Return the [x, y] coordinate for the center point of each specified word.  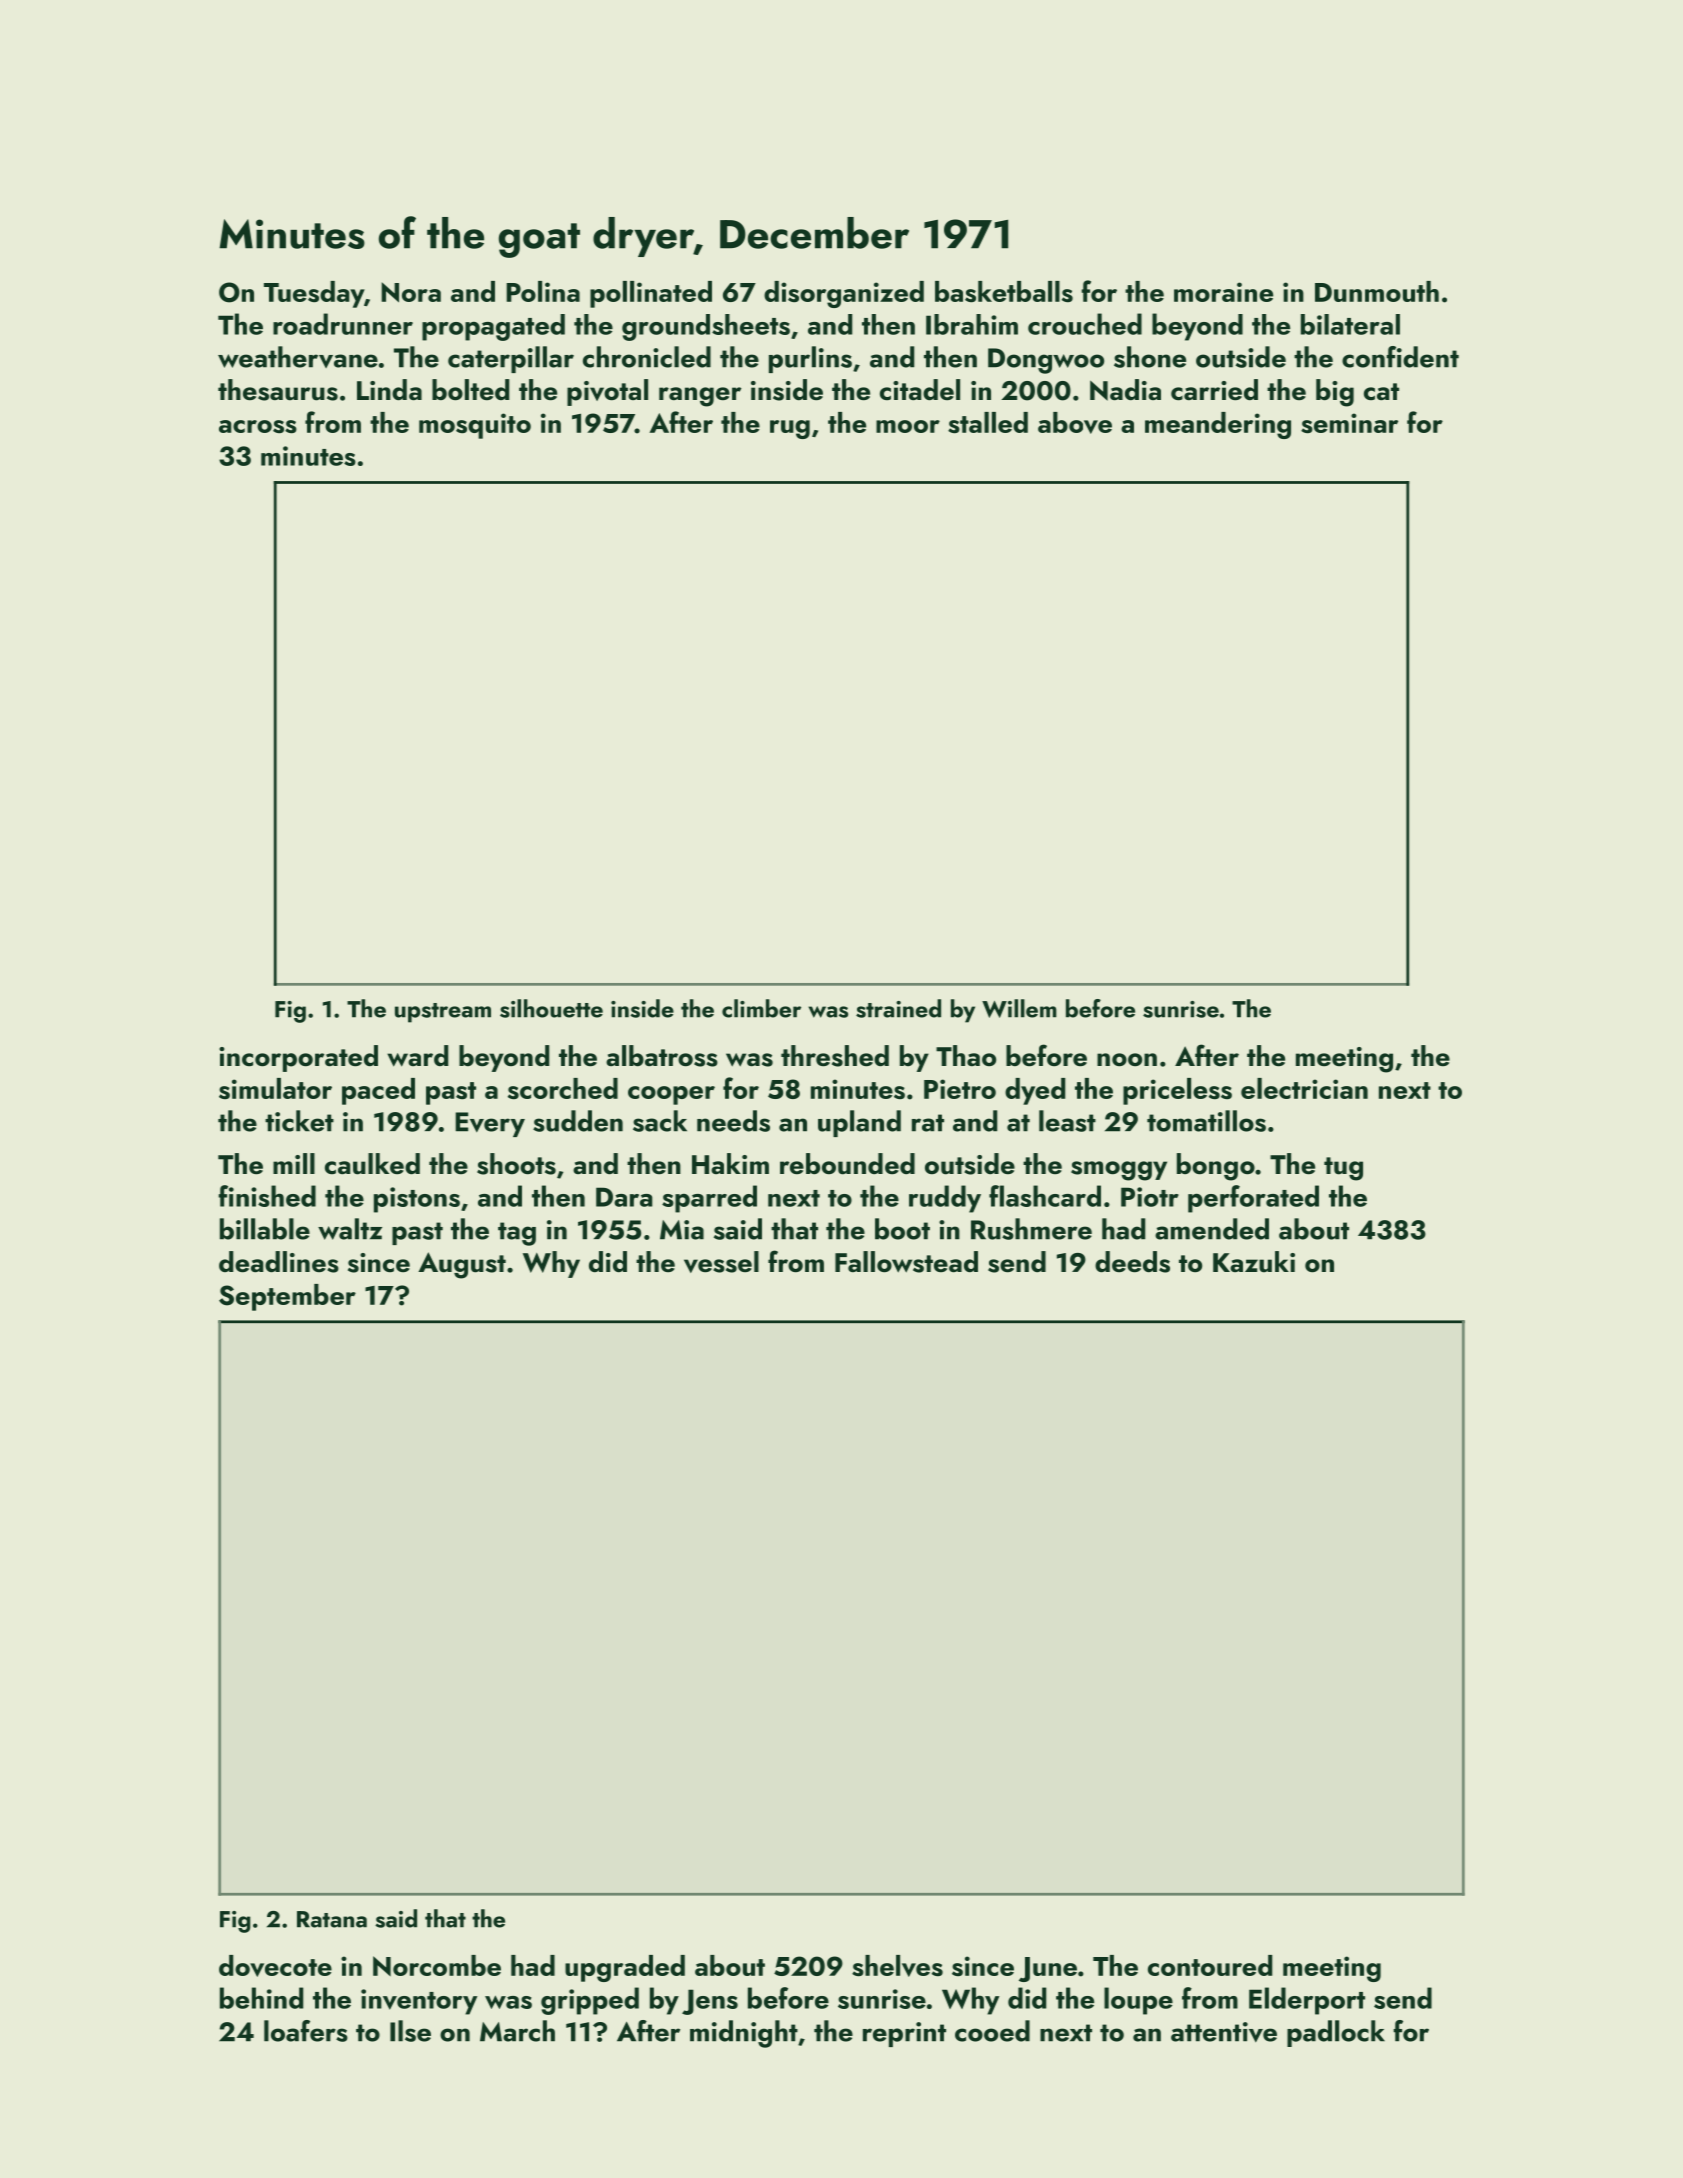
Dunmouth [1377, 291]
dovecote [275, 1966]
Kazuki [1254, 1262]
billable [265, 1229]
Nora [411, 292]
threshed [835, 1056]
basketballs [1004, 292]
